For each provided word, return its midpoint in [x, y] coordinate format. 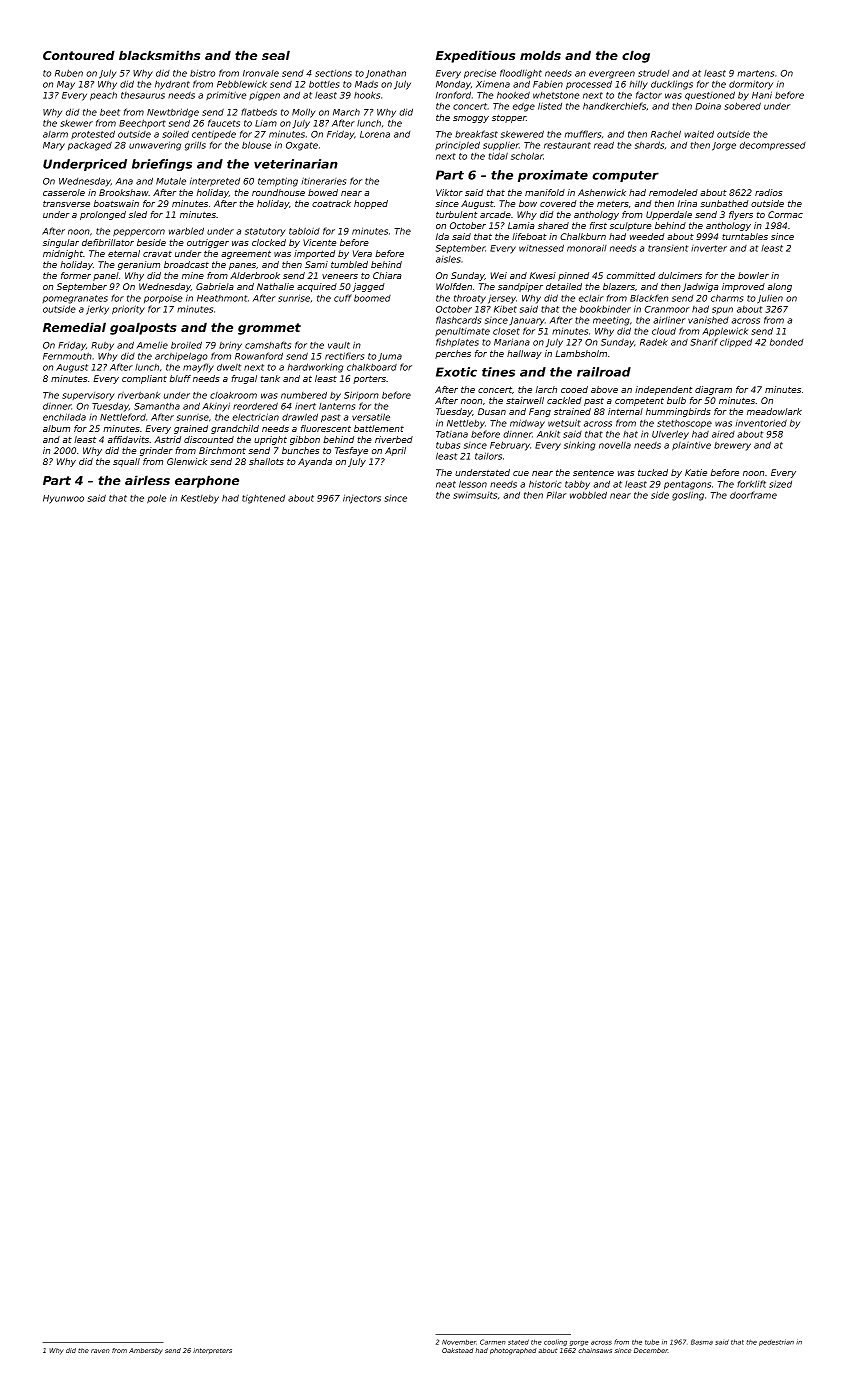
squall [126, 462]
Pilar [557, 495]
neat [446, 484]
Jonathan [386, 74]
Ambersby [146, 1351]
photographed [513, 1351]
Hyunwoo [63, 499]
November [459, 1342]
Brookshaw [124, 192]
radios [768, 192]
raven [100, 1351]
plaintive [691, 446]
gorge [579, 1343]
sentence [593, 473]
